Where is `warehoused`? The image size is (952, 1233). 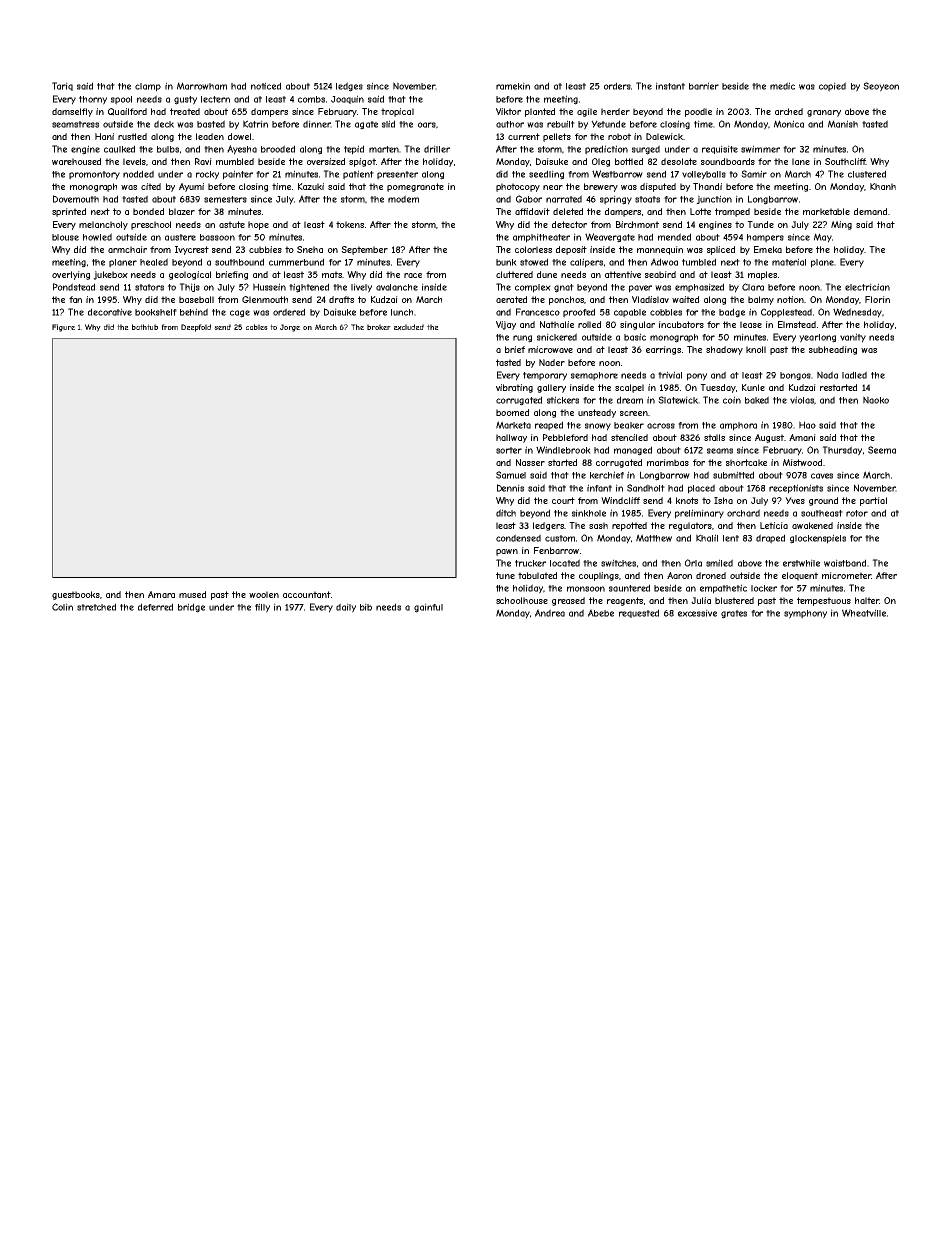 warehoused is located at coordinates (76, 161).
